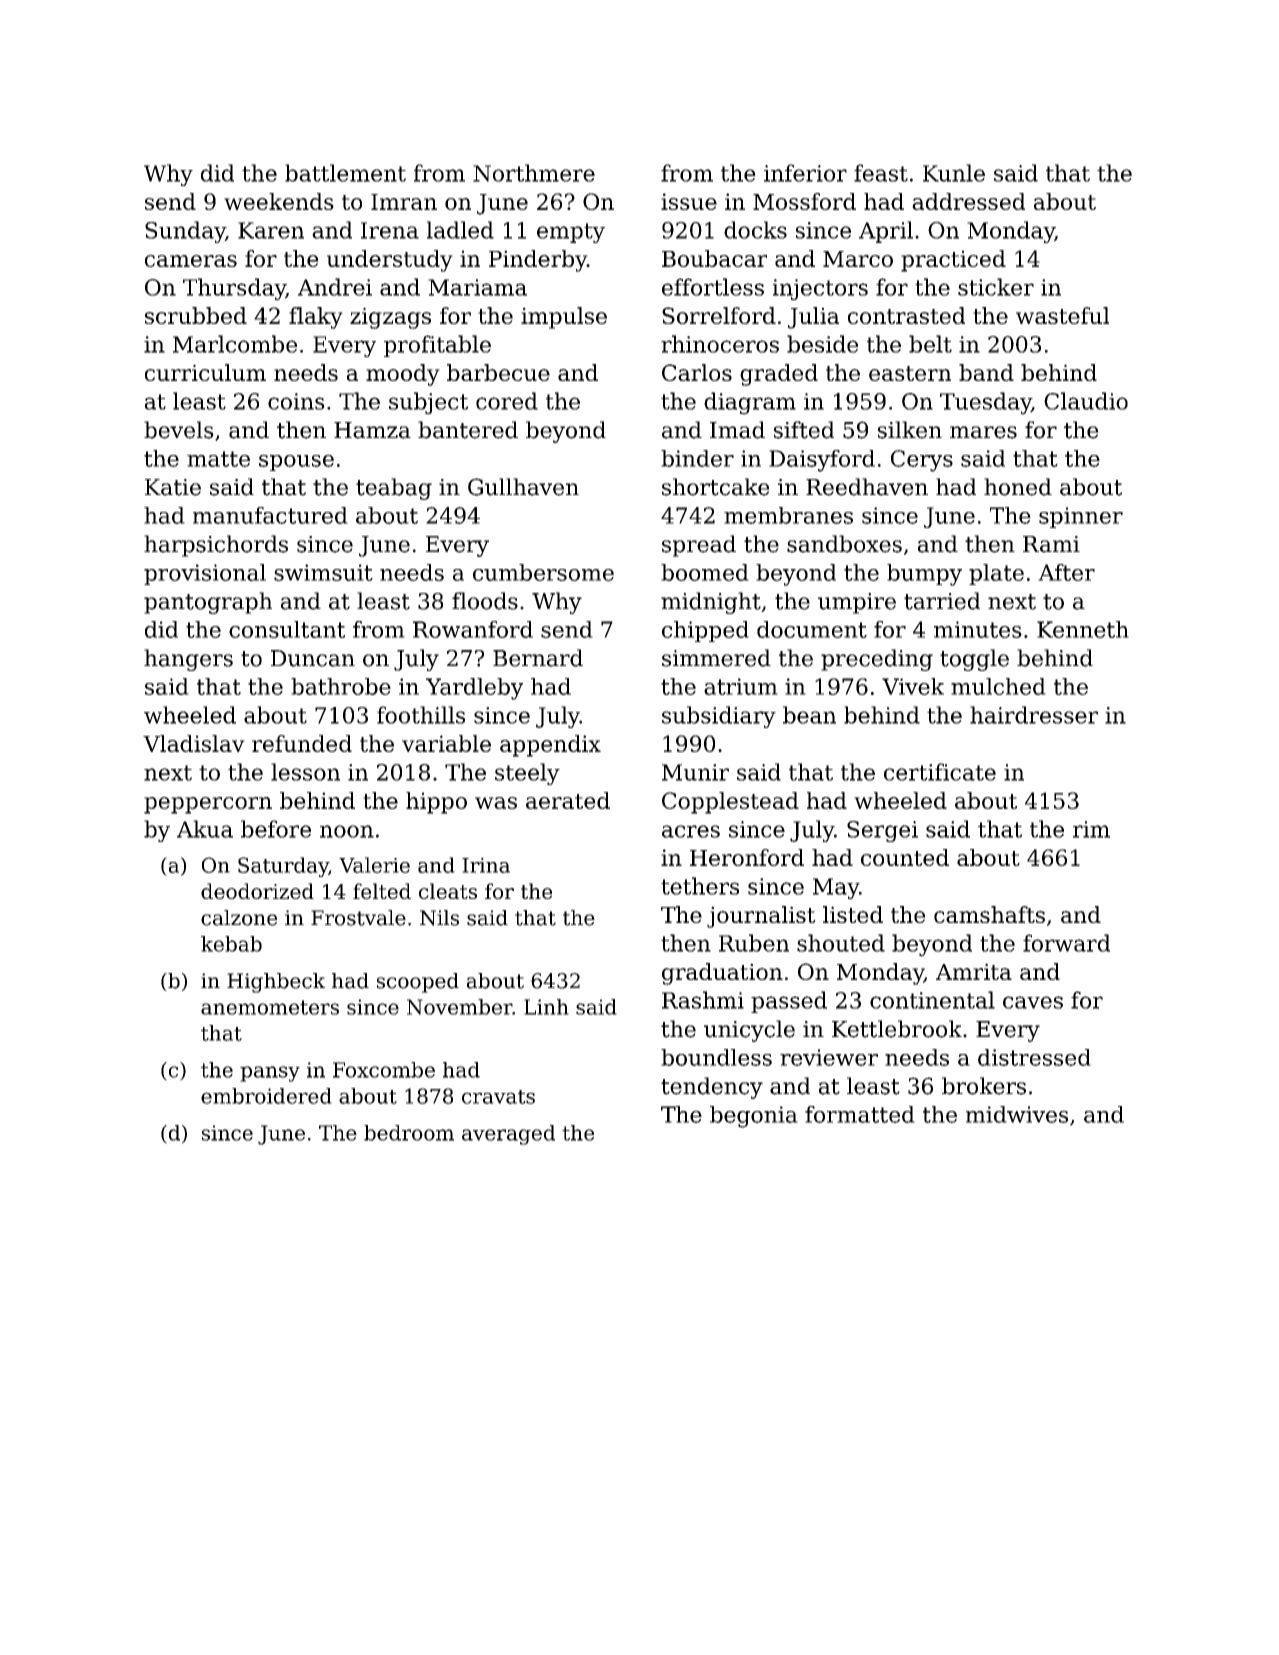 This screenshot has width=1279, height=1655. Describe the element at coordinates (1086, 401) in the screenshot. I see `Claudio` at that location.
